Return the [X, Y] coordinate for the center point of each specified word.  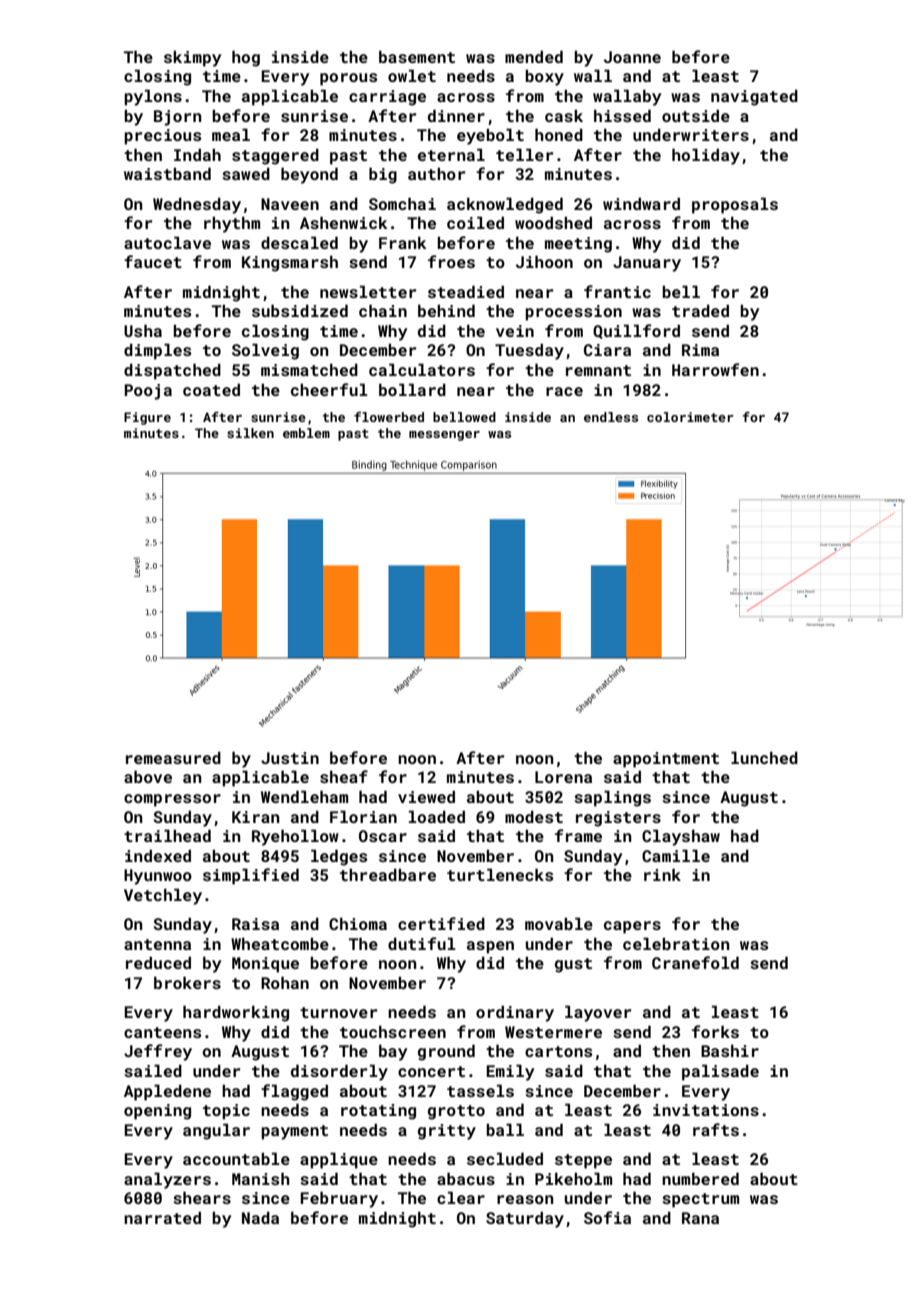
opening [157, 1112]
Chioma [358, 923]
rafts [716, 1129]
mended [534, 56]
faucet [153, 261]
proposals [735, 205]
